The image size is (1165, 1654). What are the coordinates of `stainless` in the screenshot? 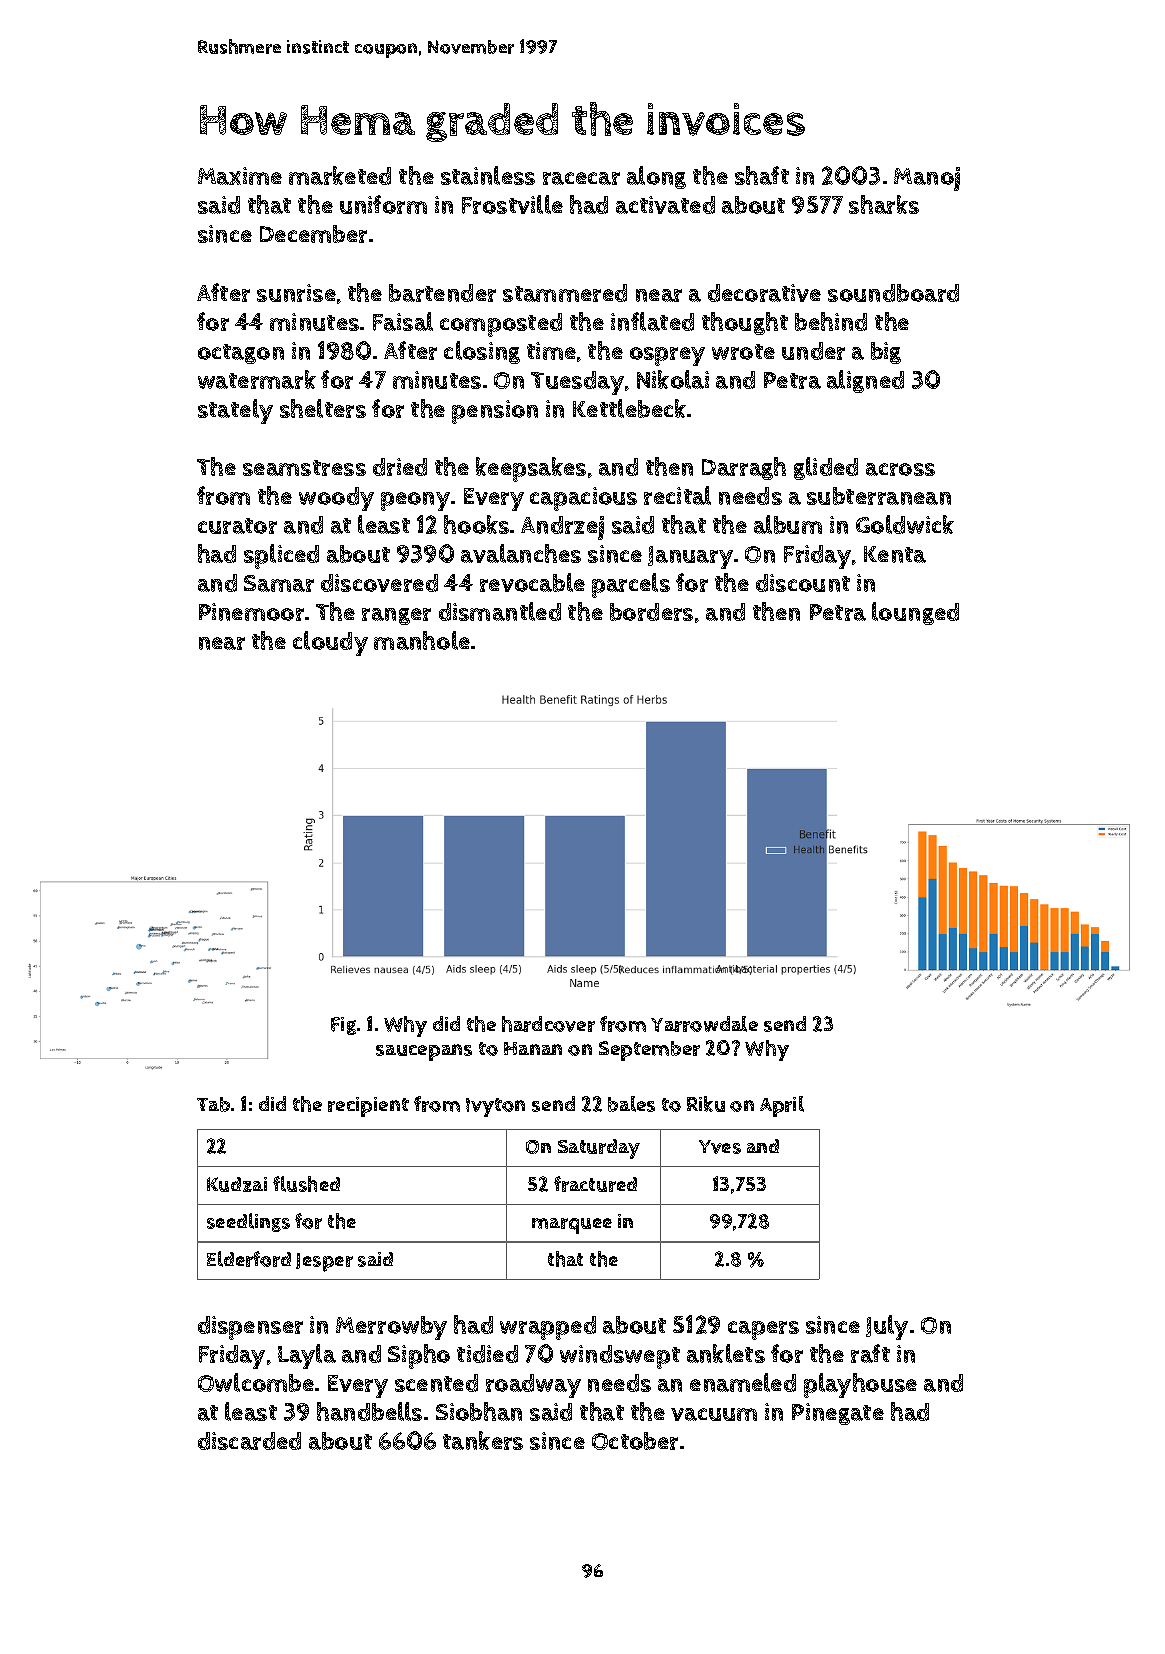 It's located at (488, 175).
